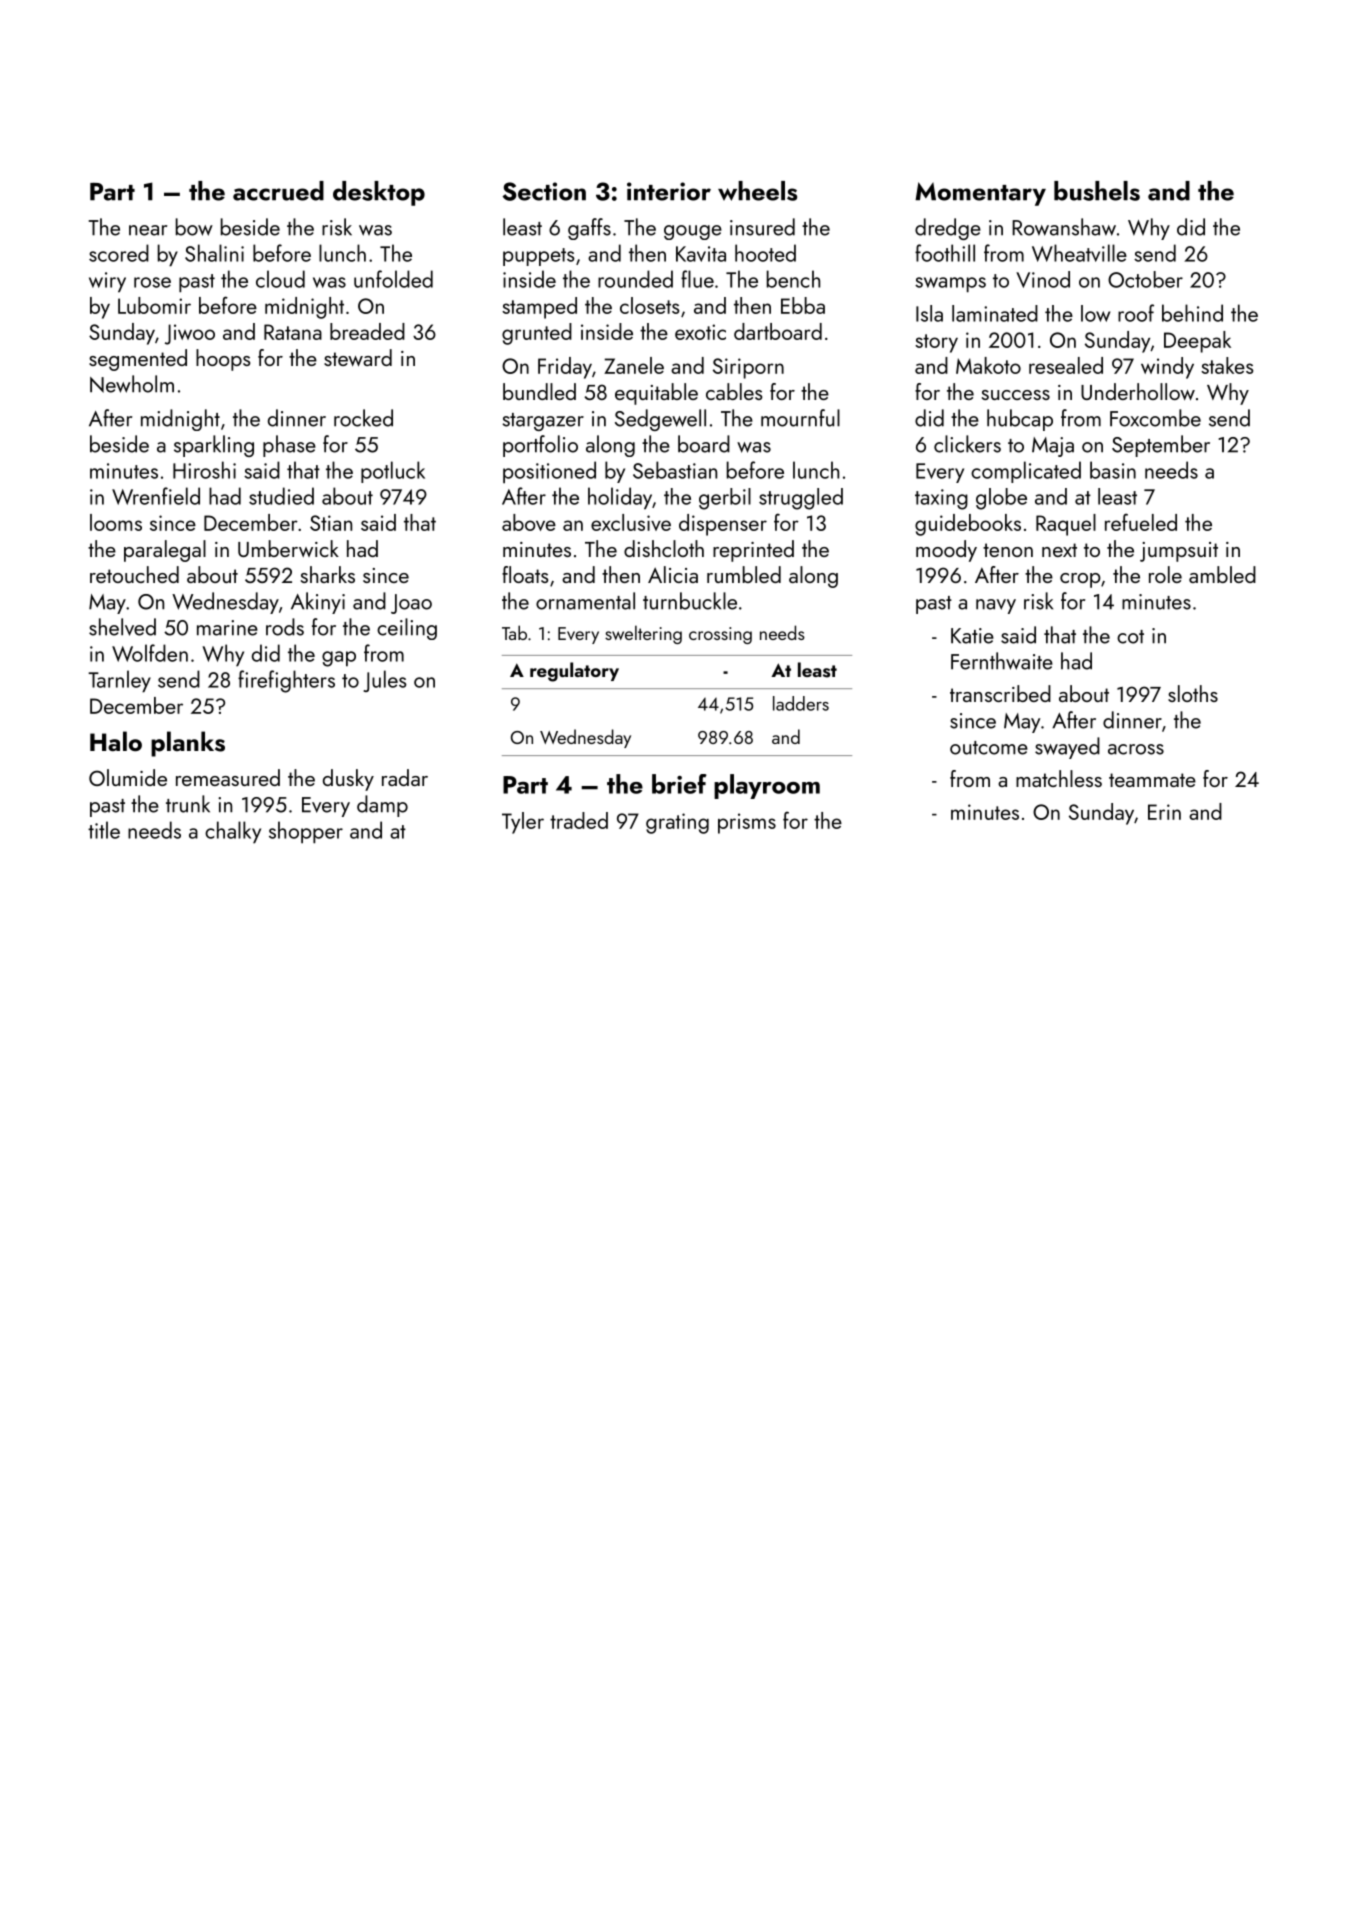  Describe the element at coordinates (523, 823) in the screenshot. I see `Tyler` at that location.
